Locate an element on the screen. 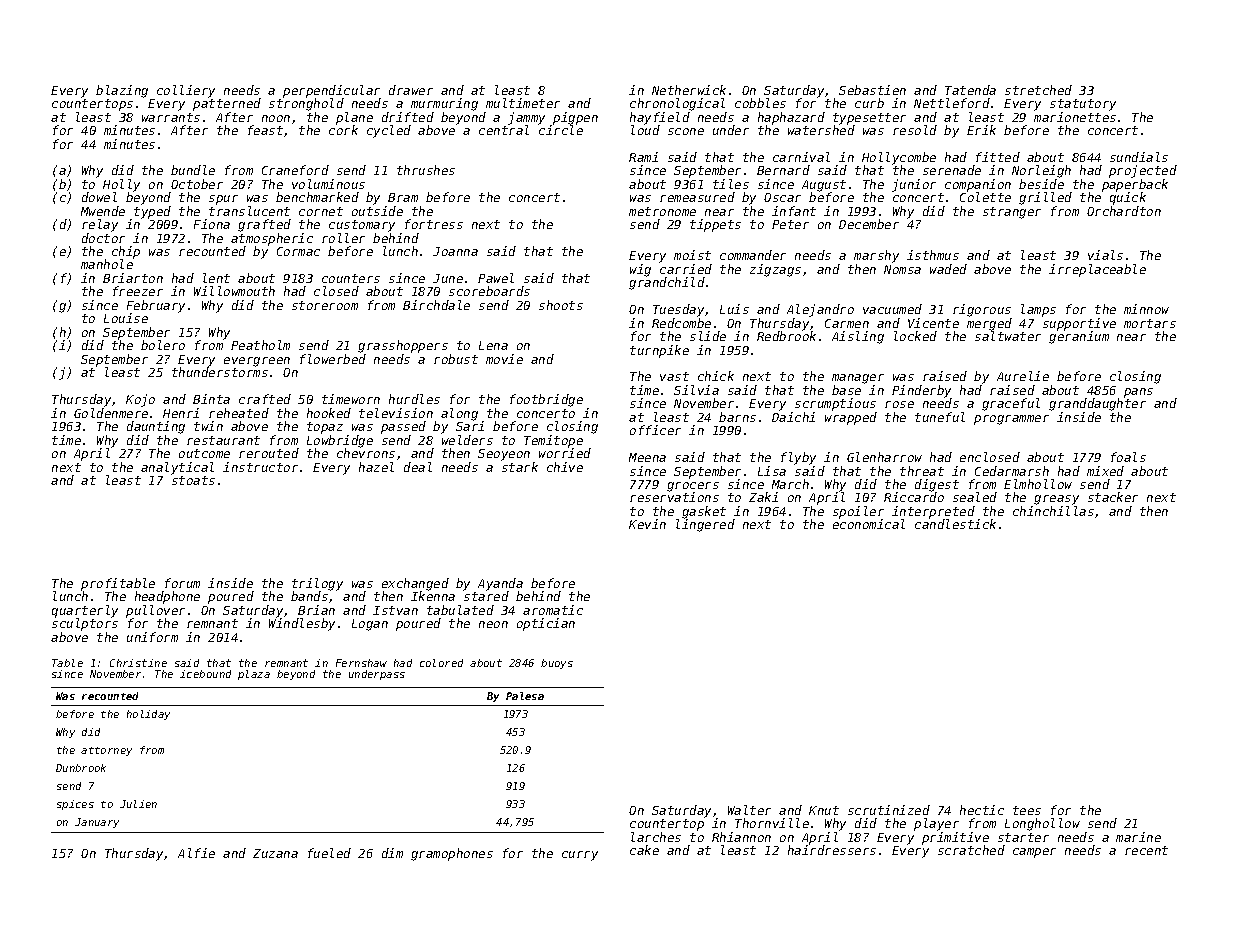 The image size is (1233, 952). tuneful is located at coordinates (940, 417).
